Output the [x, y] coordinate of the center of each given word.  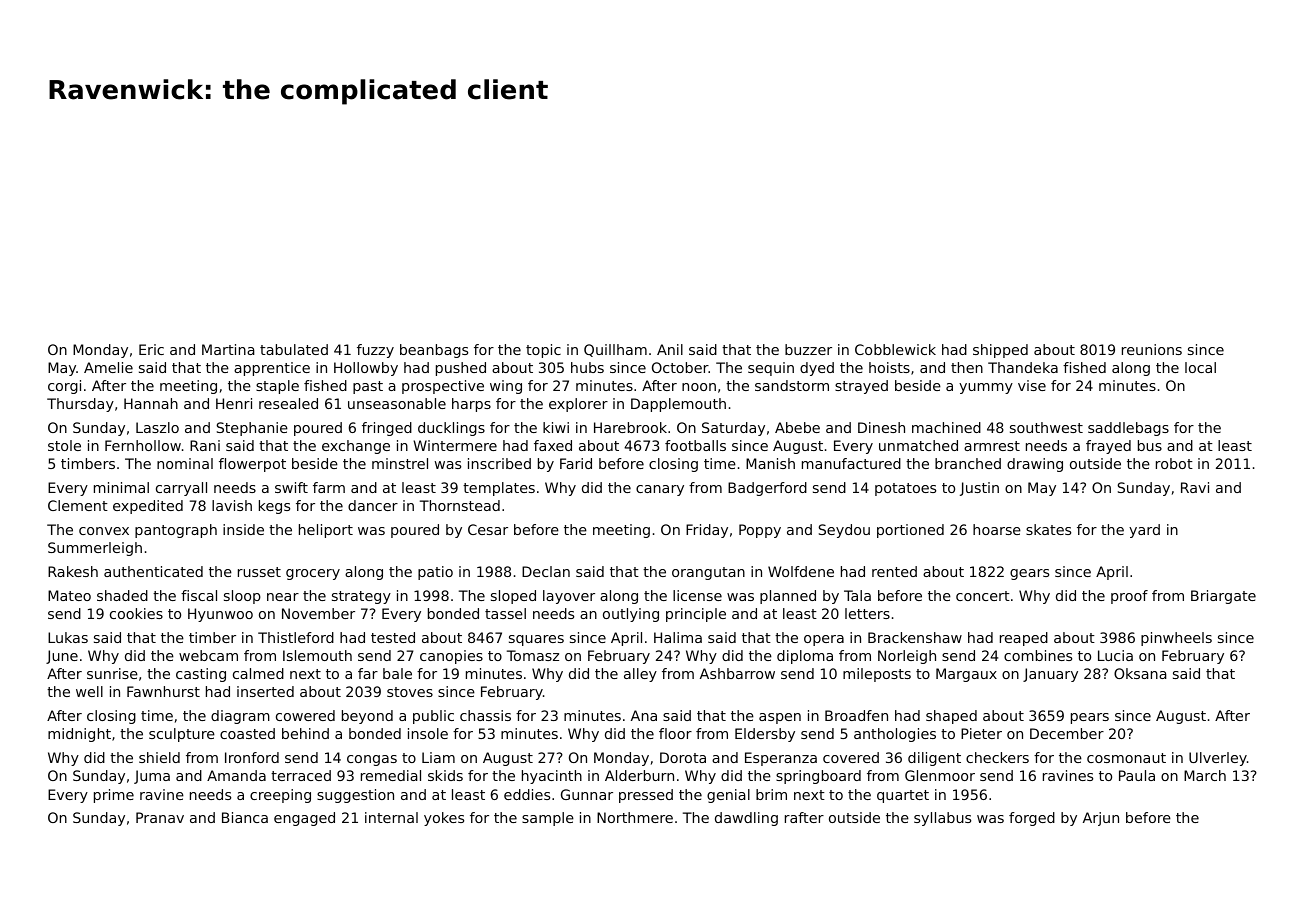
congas [372, 760]
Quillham [615, 350]
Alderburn [639, 775]
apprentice [272, 369]
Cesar [488, 529]
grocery [313, 574]
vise [1032, 385]
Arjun [1101, 819]
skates [1048, 529]
